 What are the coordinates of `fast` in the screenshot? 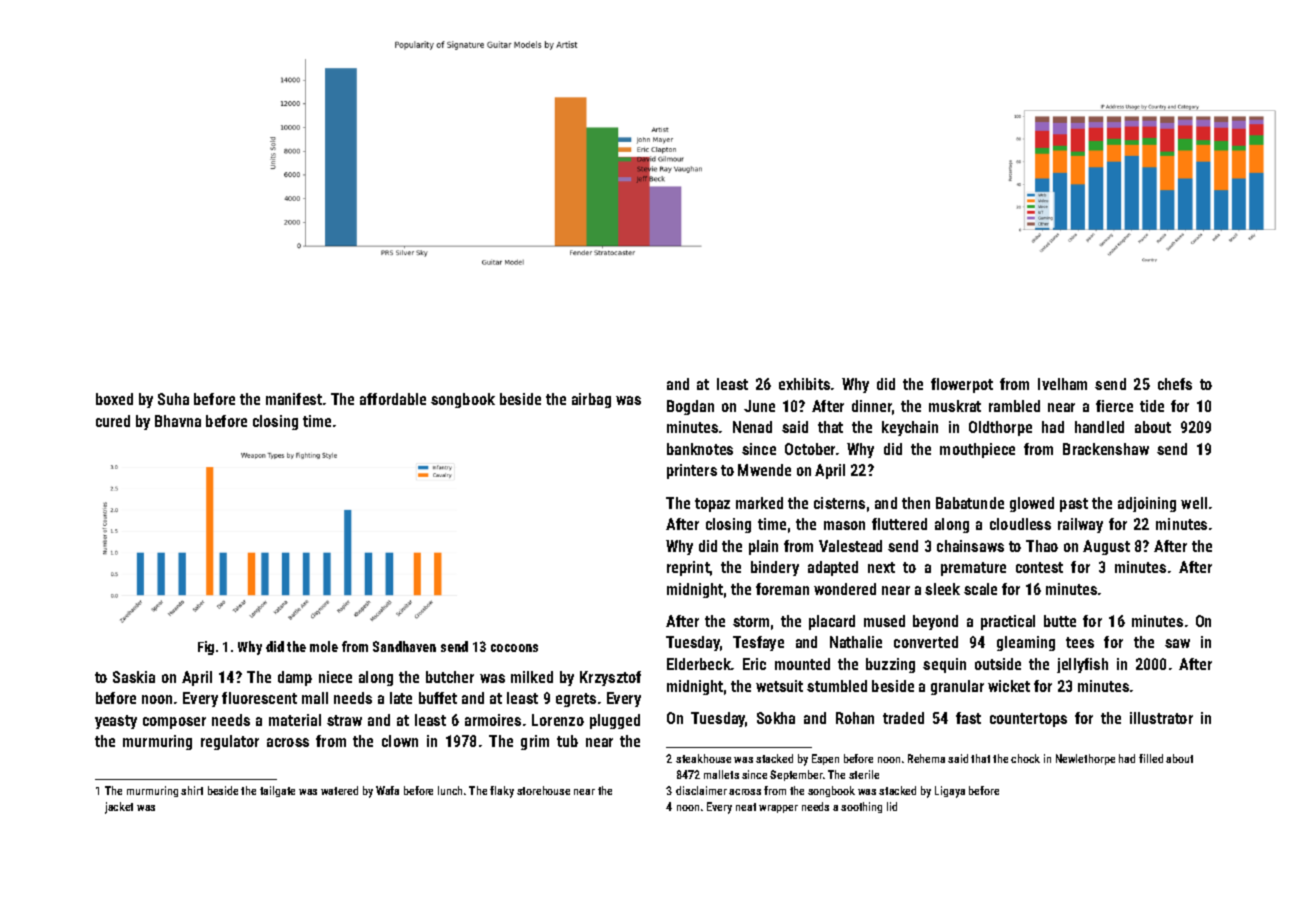 It's located at (968, 718).
